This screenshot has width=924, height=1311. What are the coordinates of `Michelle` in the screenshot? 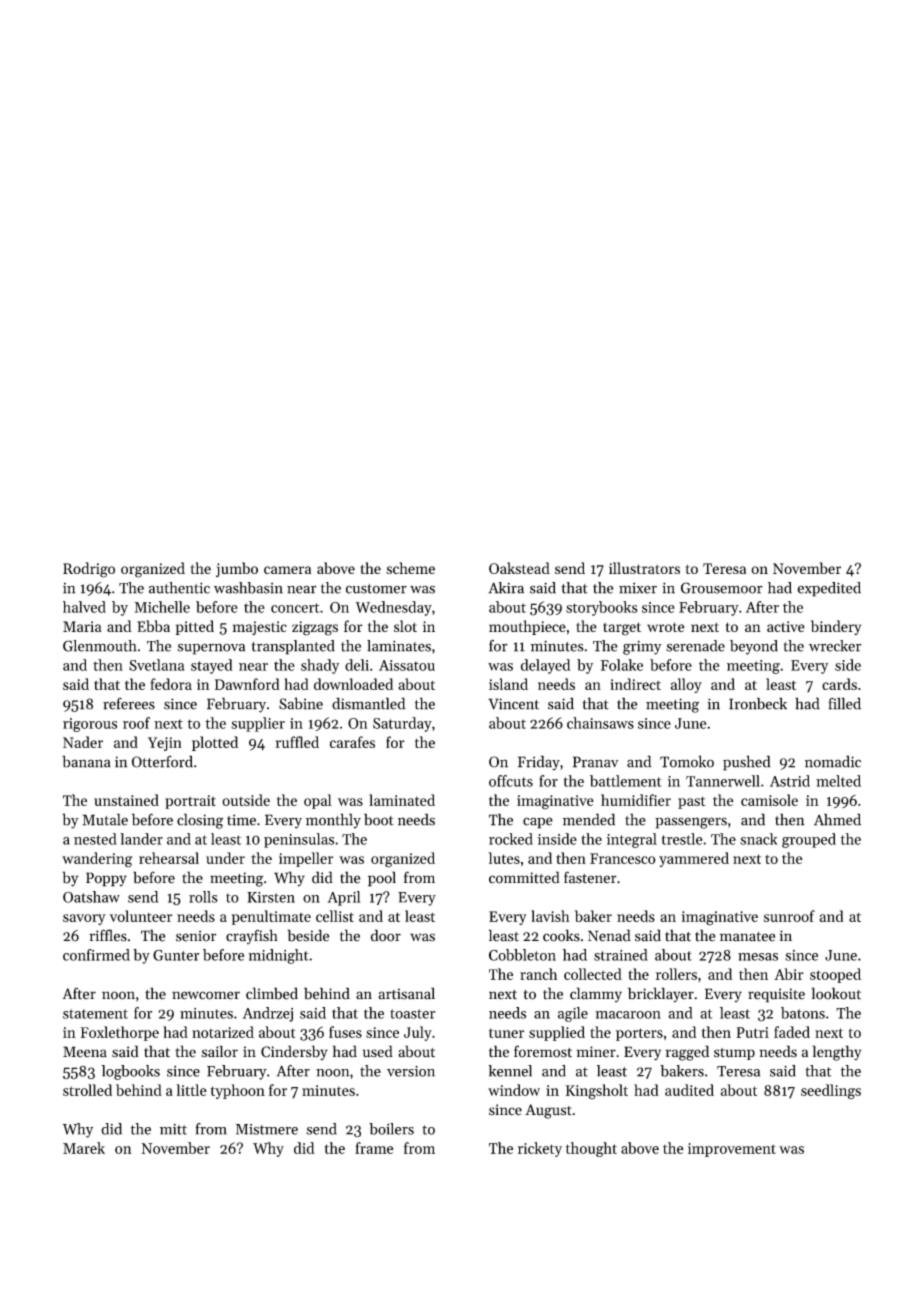 It's located at (162, 607).
